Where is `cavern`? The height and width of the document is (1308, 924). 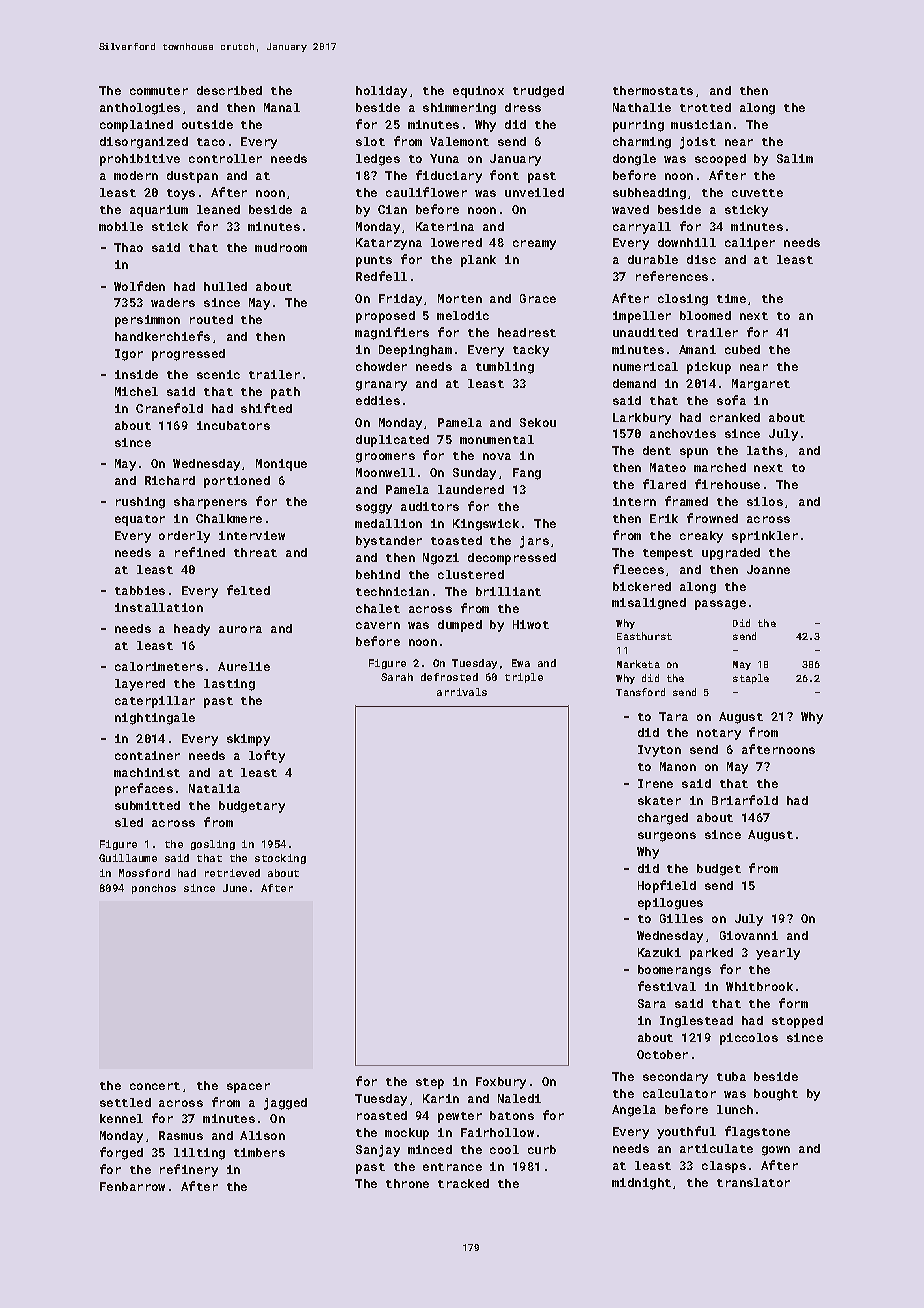
cavern is located at coordinates (378, 625).
